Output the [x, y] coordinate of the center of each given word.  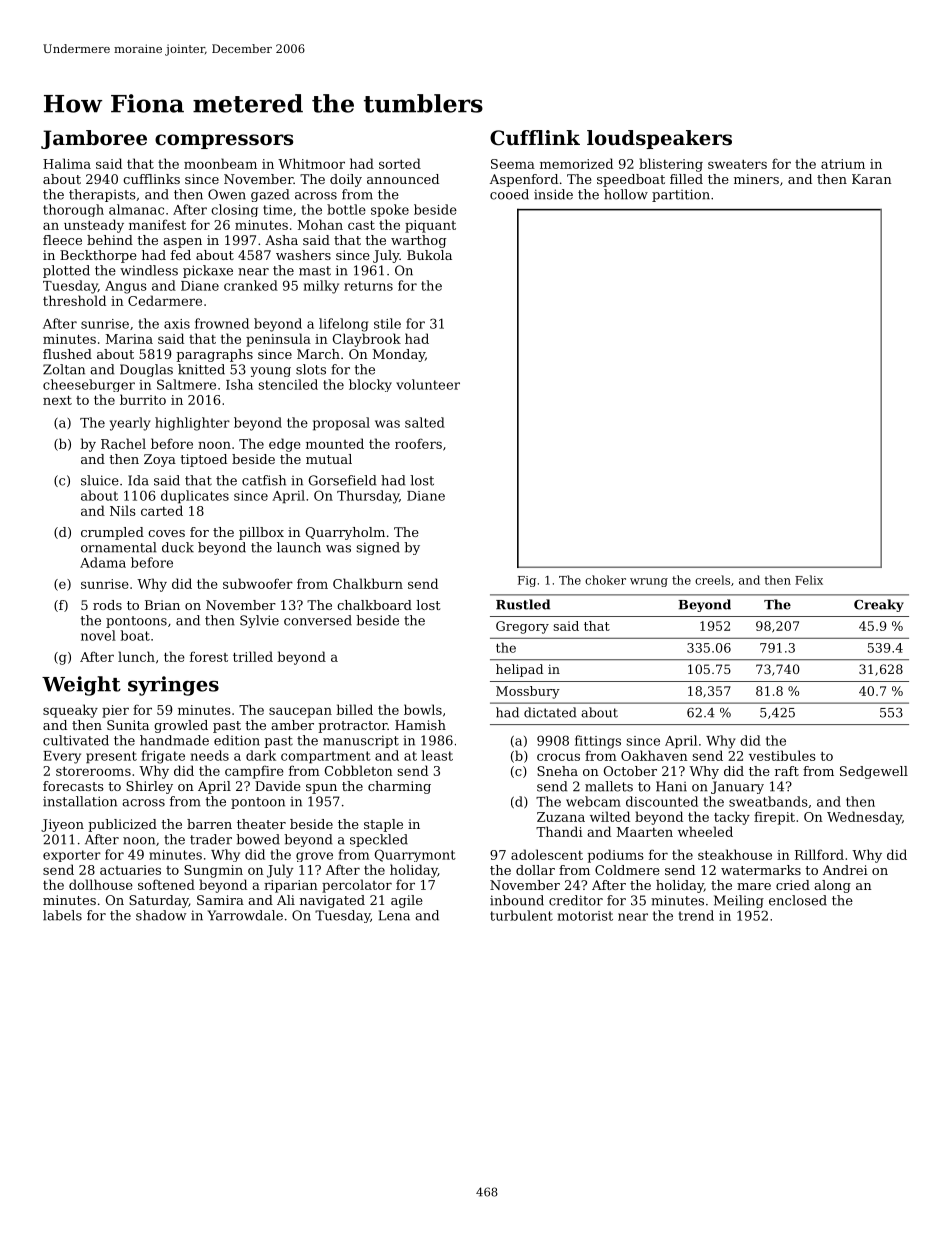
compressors [224, 141]
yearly [130, 424]
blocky [370, 385]
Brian [162, 605]
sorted [400, 163]
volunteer [428, 384]
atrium [843, 164]
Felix [809, 580]
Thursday [368, 497]
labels [62, 915]
